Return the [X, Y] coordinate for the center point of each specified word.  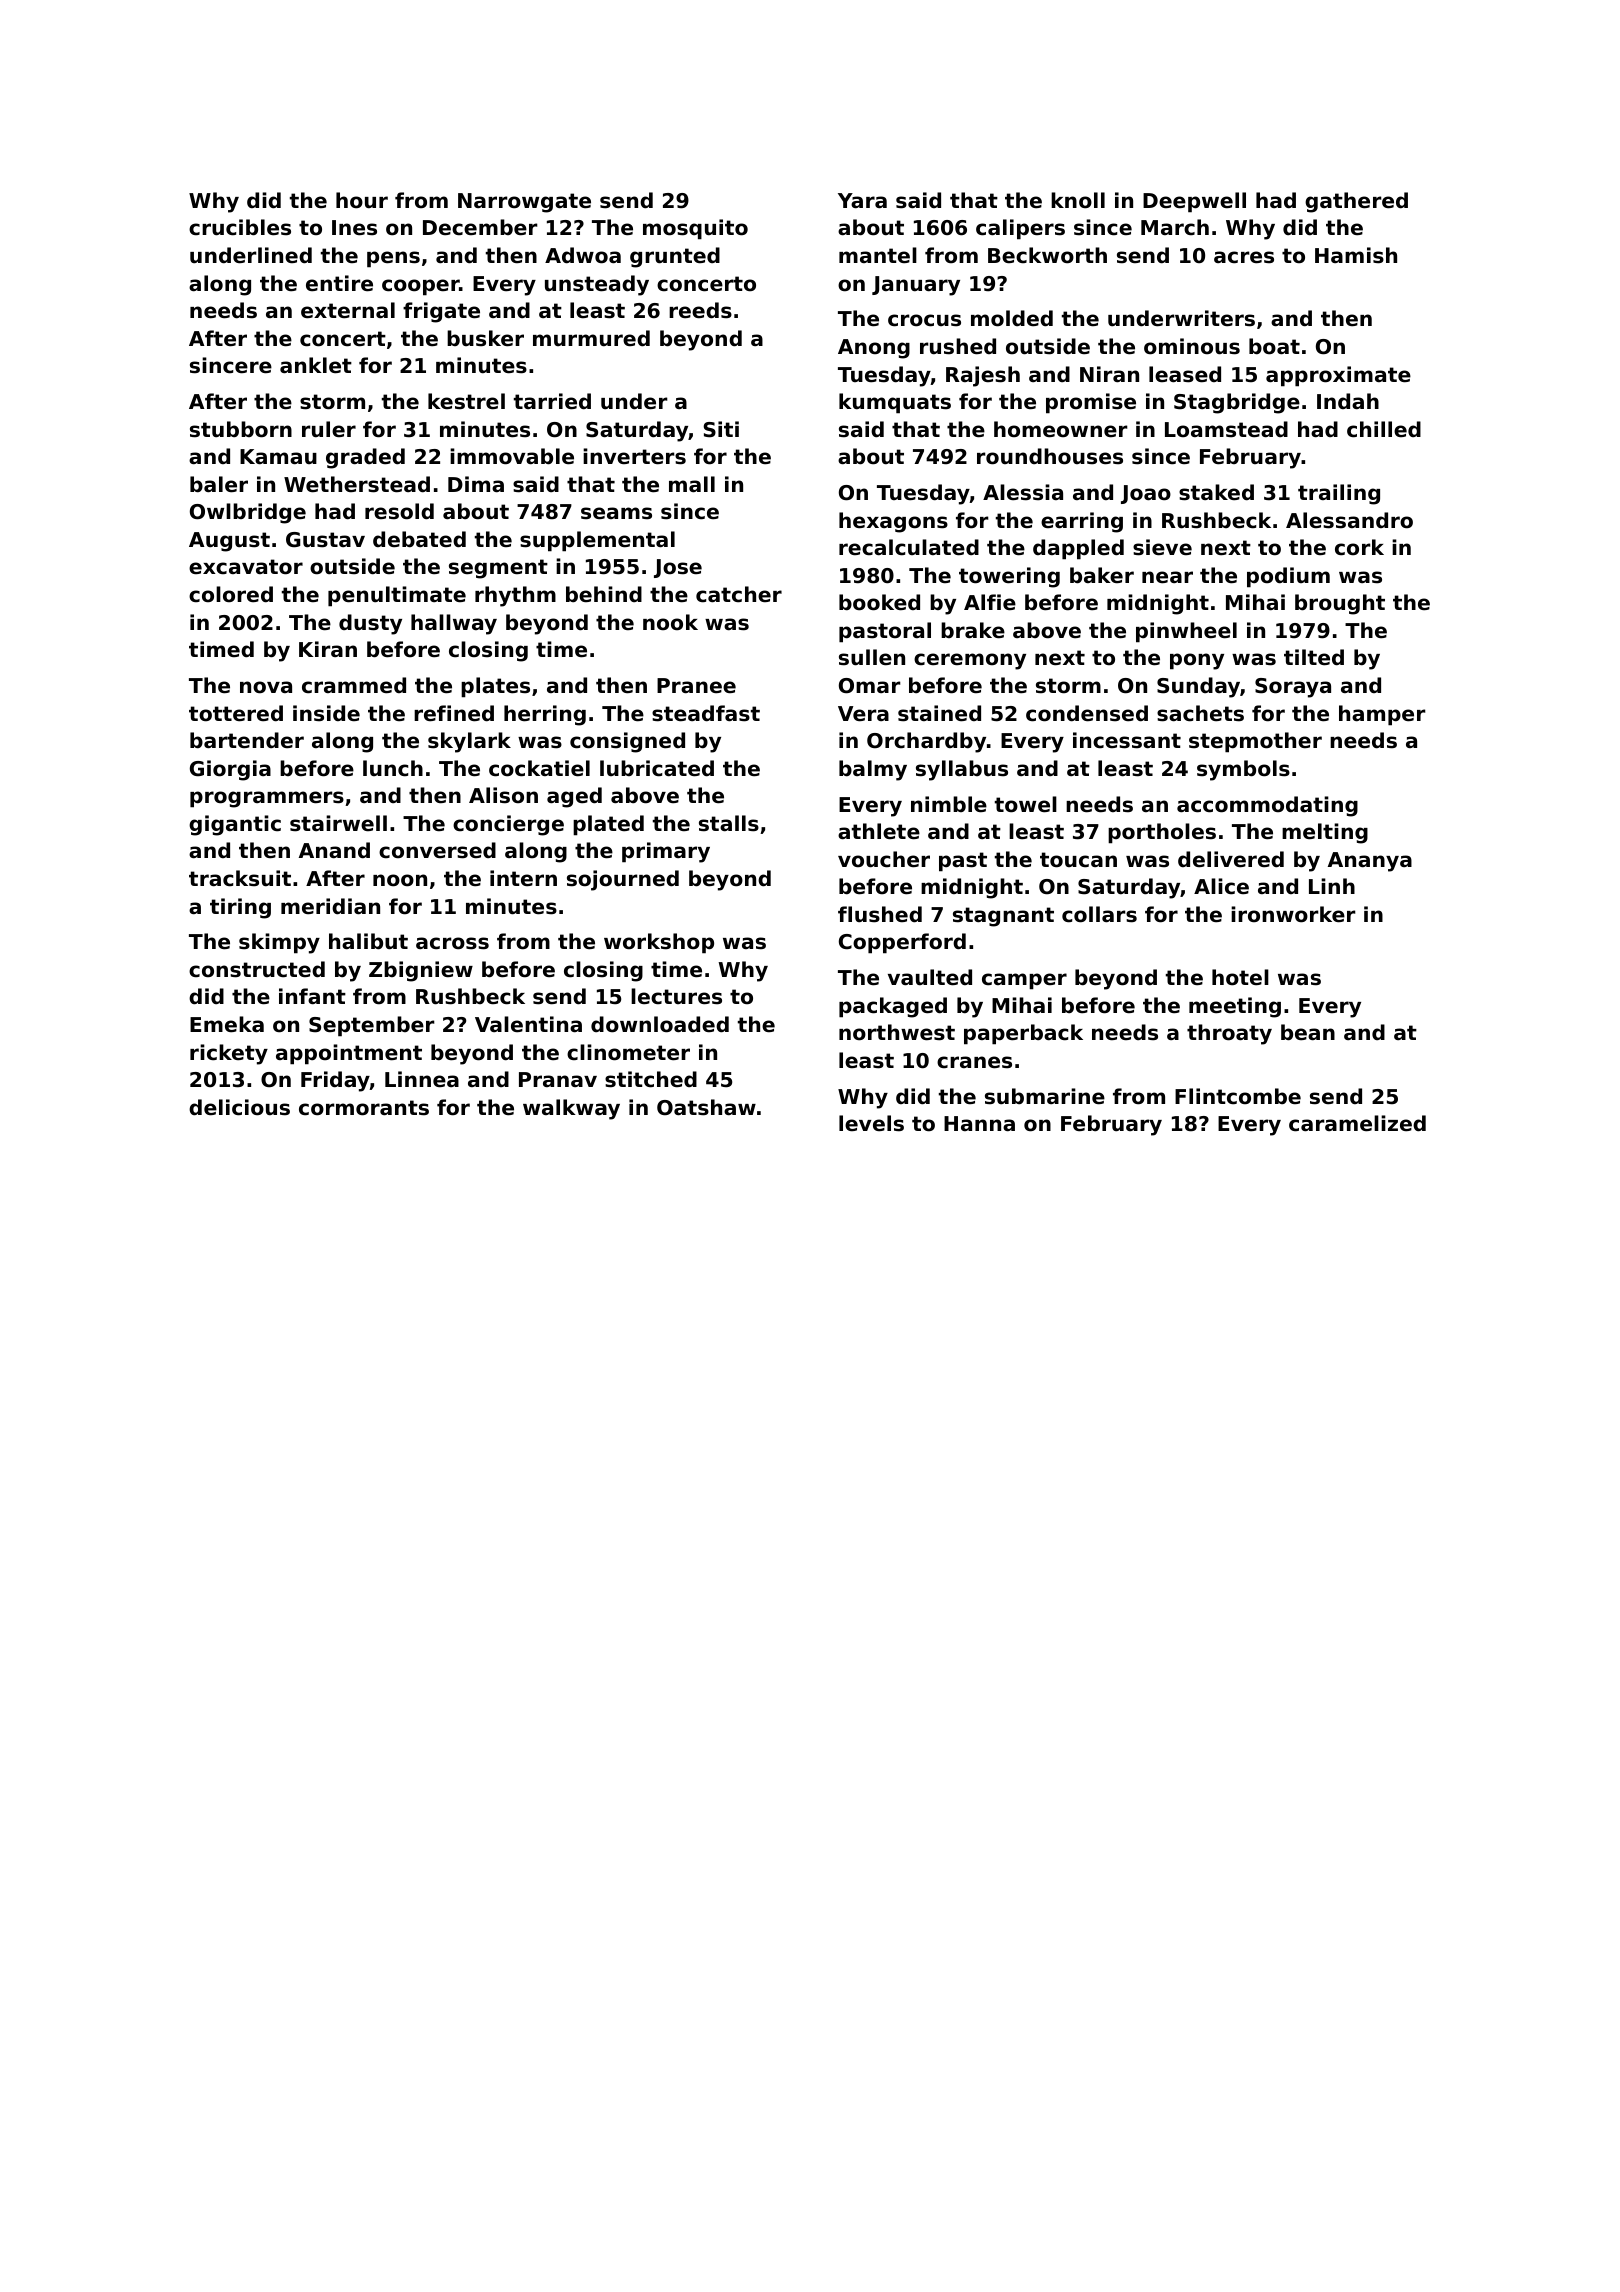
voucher [884, 859]
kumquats [895, 403]
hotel [1240, 977]
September [372, 1026]
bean [1308, 1032]
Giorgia [230, 770]
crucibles [240, 227]
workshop [659, 943]
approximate [1338, 376]
